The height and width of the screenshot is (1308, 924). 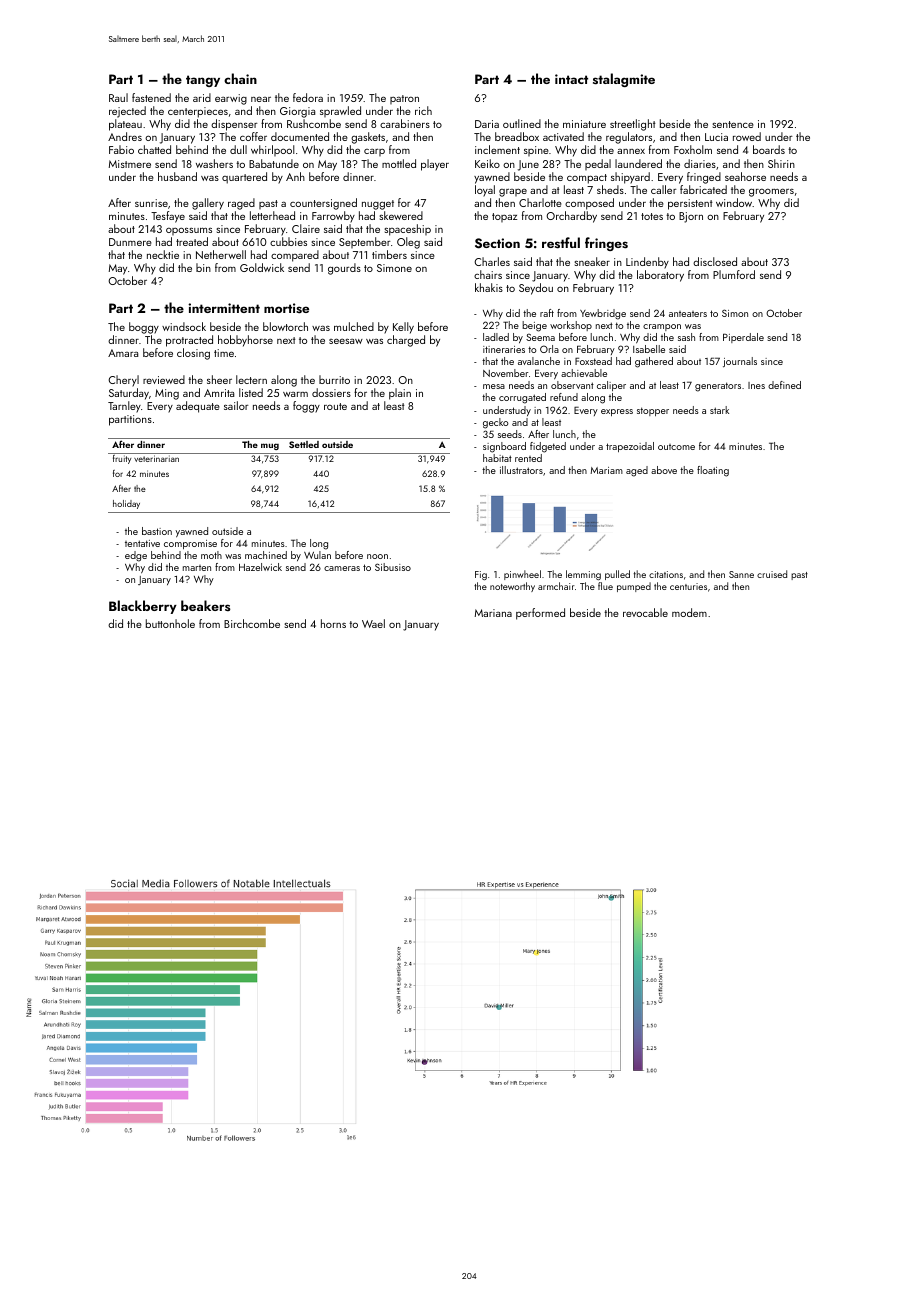 I want to click on Seema, so click(x=540, y=337).
